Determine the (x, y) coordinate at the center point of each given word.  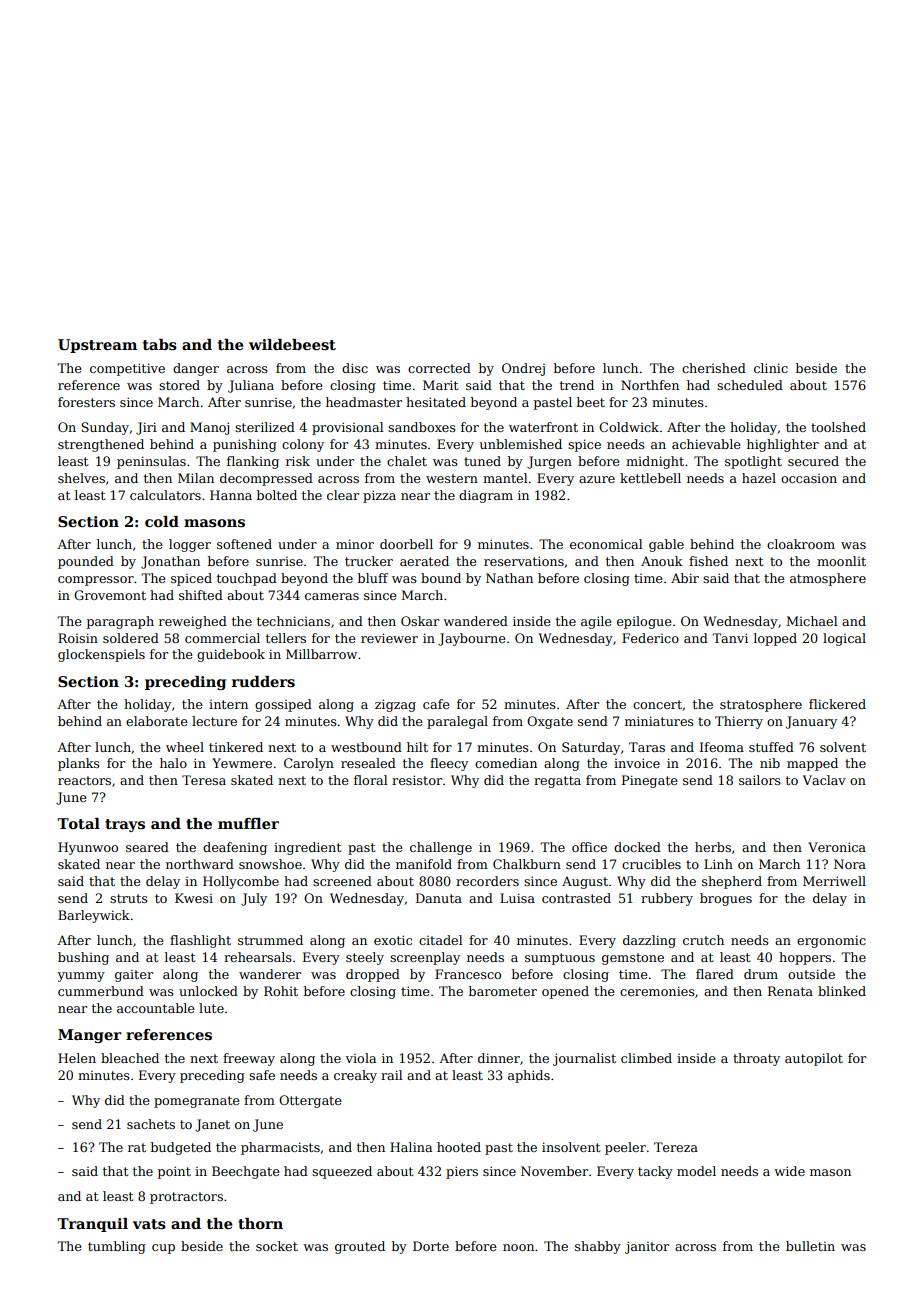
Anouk (662, 561)
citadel (441, 940)
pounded (86, 562)
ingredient (307, 848)
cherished (714, 368)
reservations (524, 561)
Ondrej (523, 369)
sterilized (265, 427)
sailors (760, 780)
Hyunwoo (88, 848)
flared (715, 974)
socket (277, 1246)
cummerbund (101, 991)
